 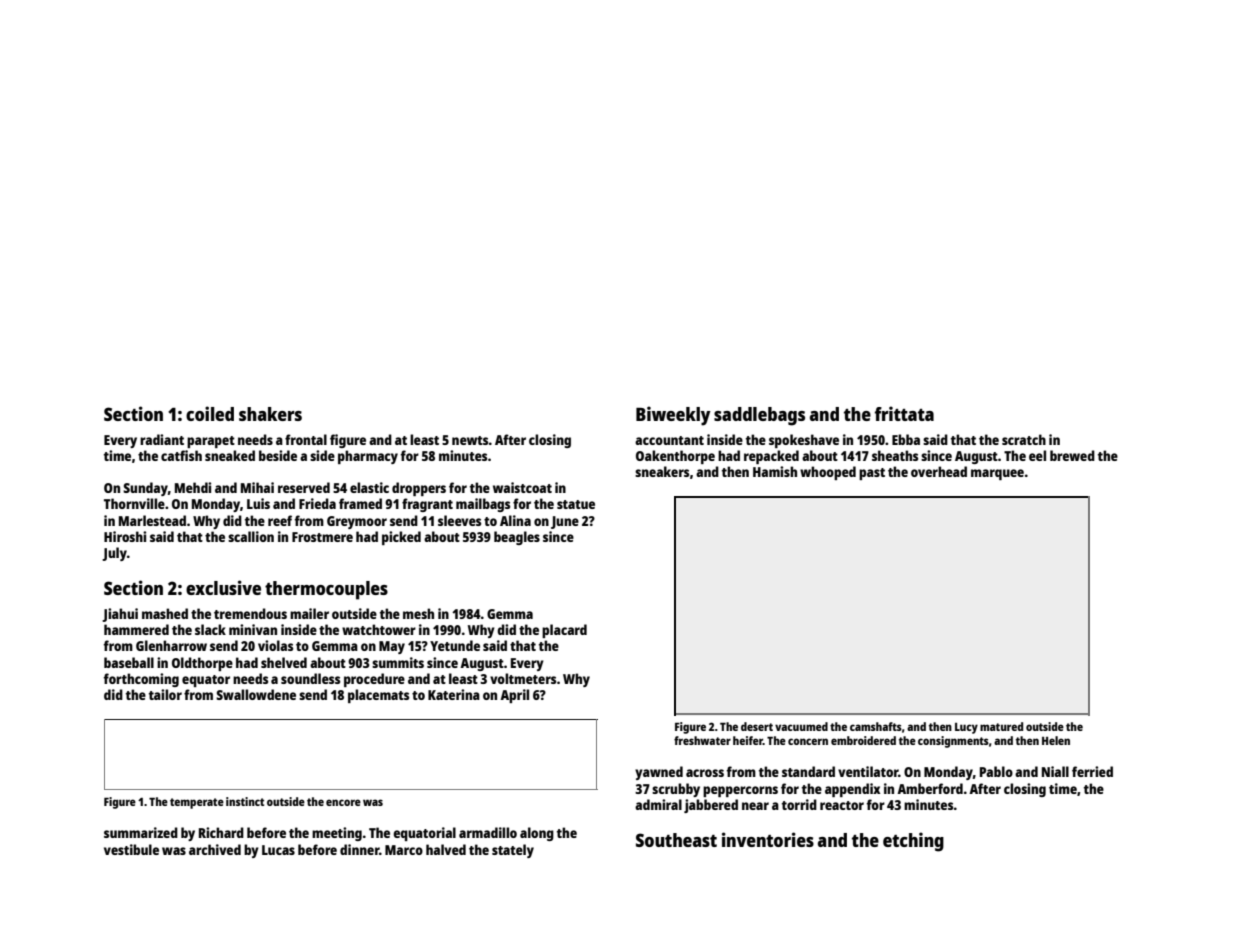 I want to click on Biweekly, so click(x=673, y=416).
